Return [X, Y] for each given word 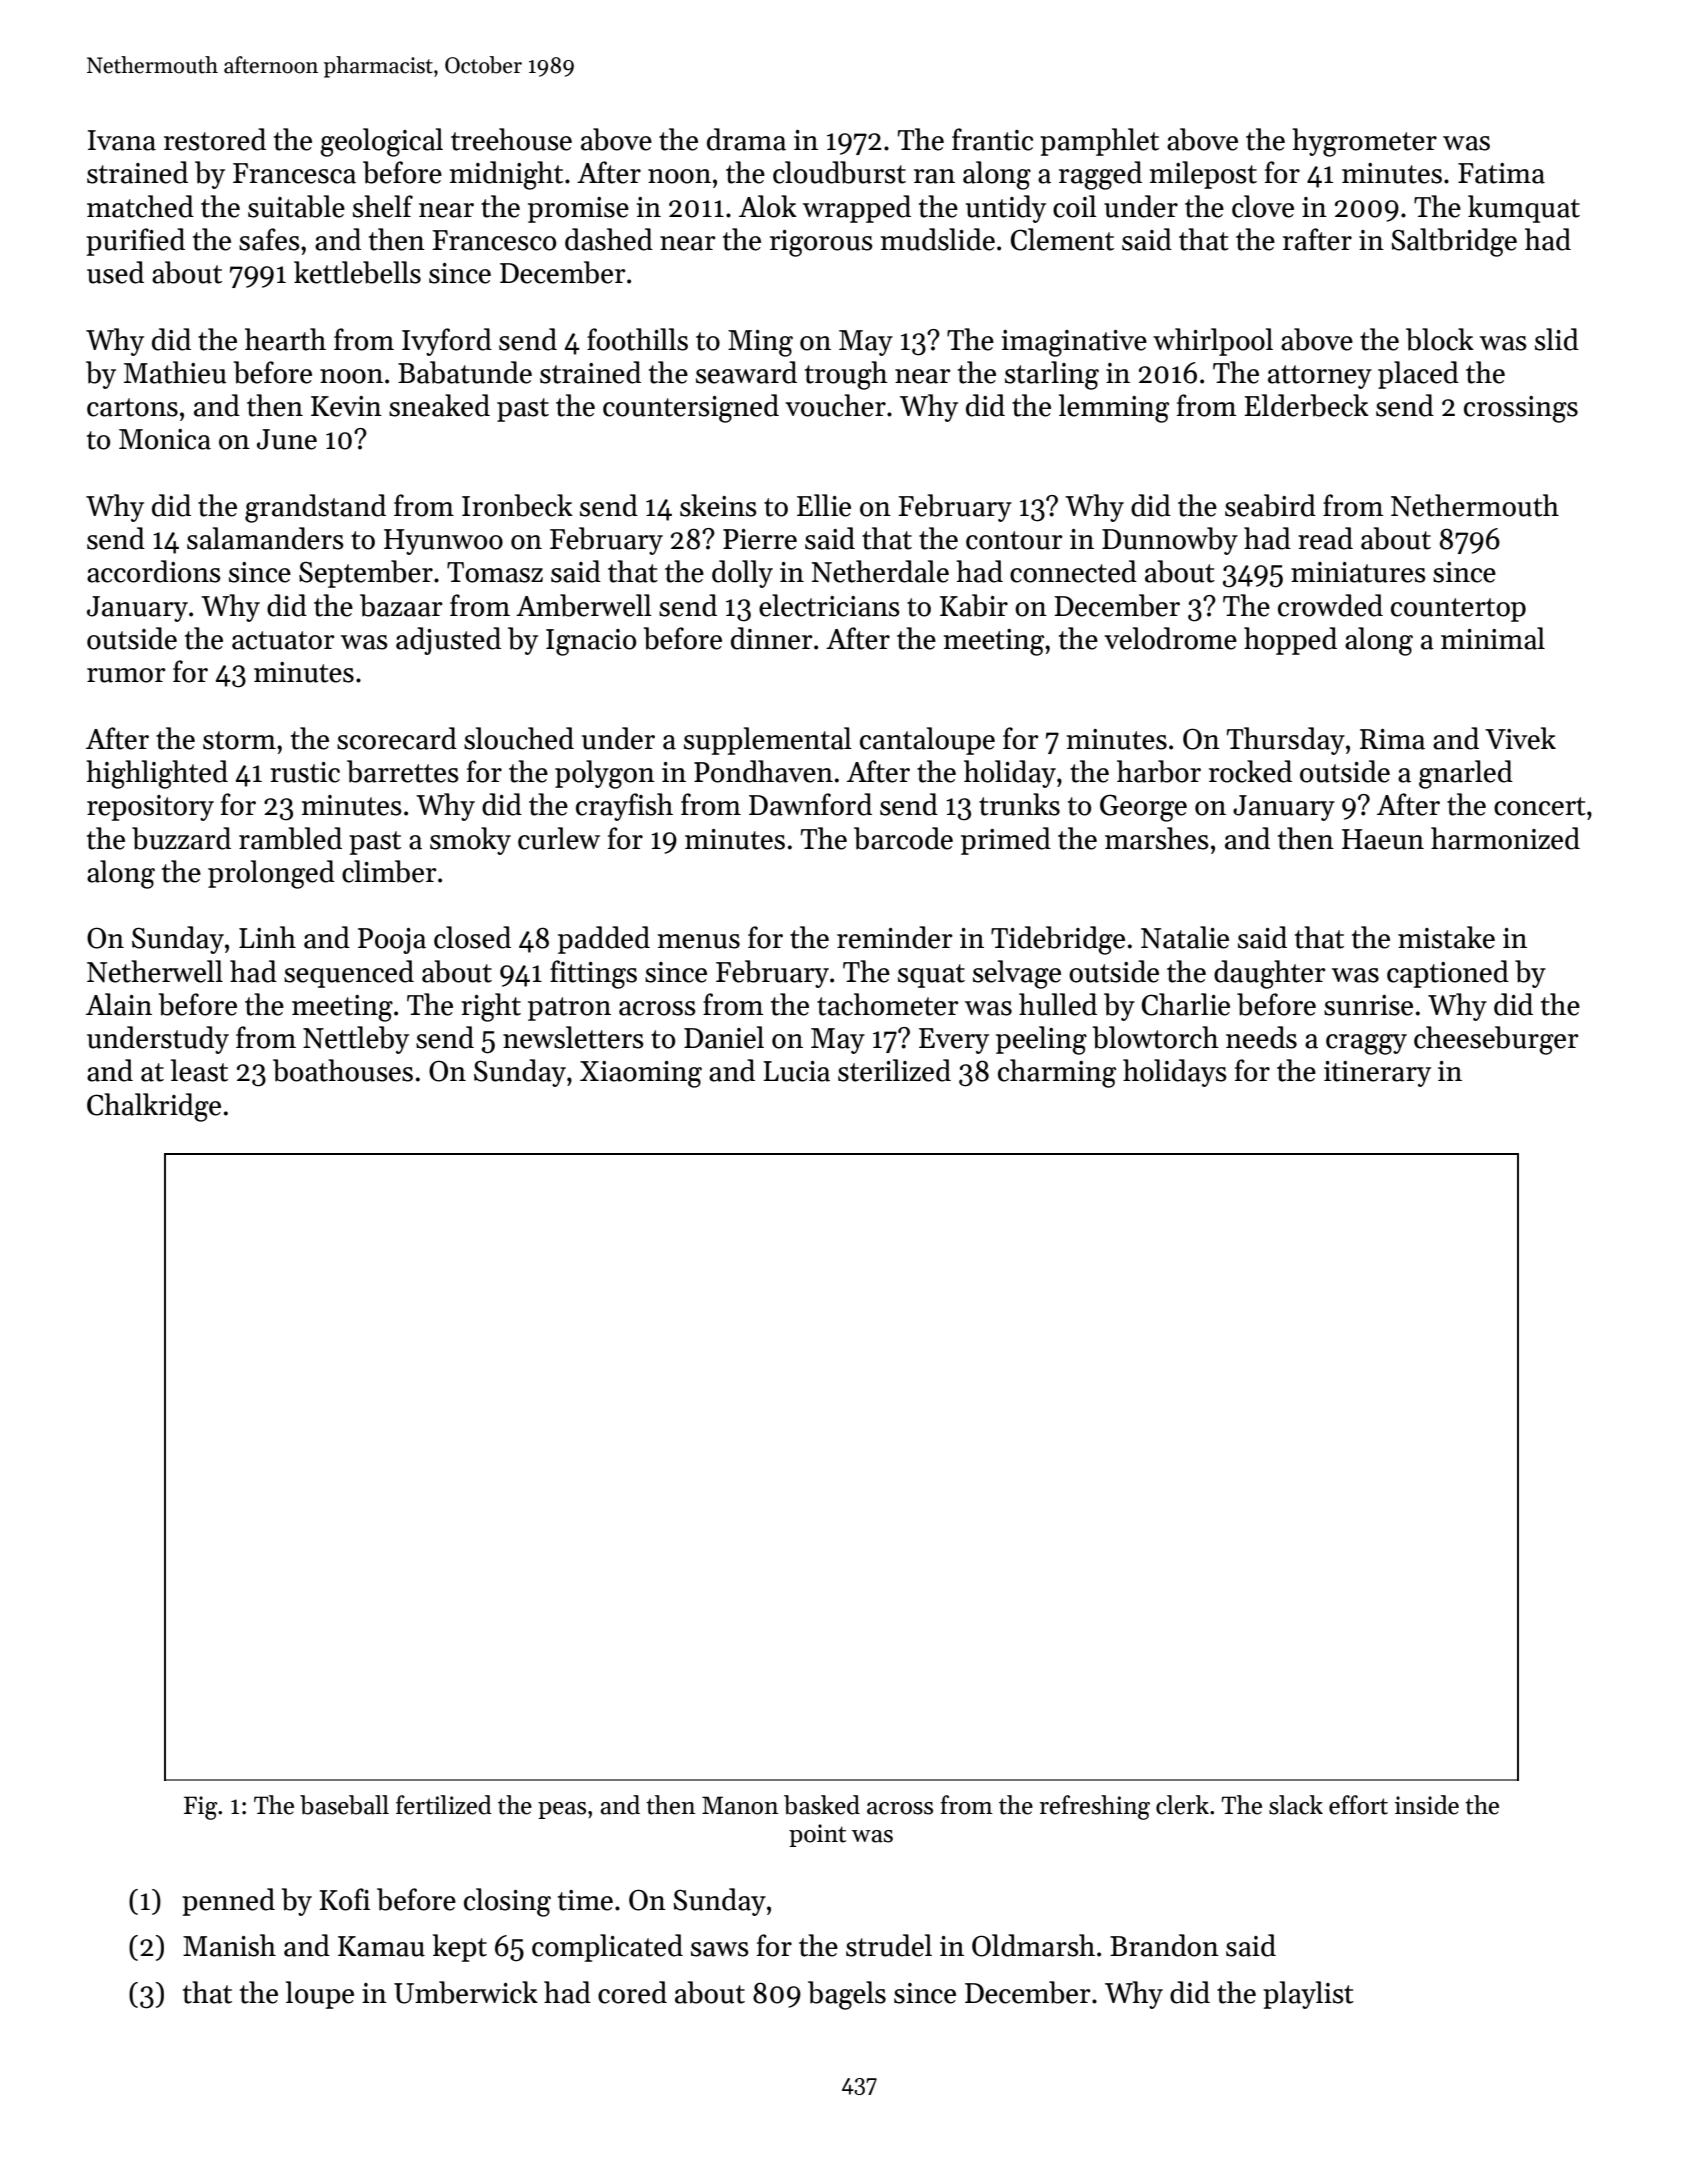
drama [746, 139]
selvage [1017, 974]
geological [381, 142]
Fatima [1501, 173]
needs [1261, 1037]
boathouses [343, 1070]
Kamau [381, 1946]
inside [1427, 1805]
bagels [847, 1995]
